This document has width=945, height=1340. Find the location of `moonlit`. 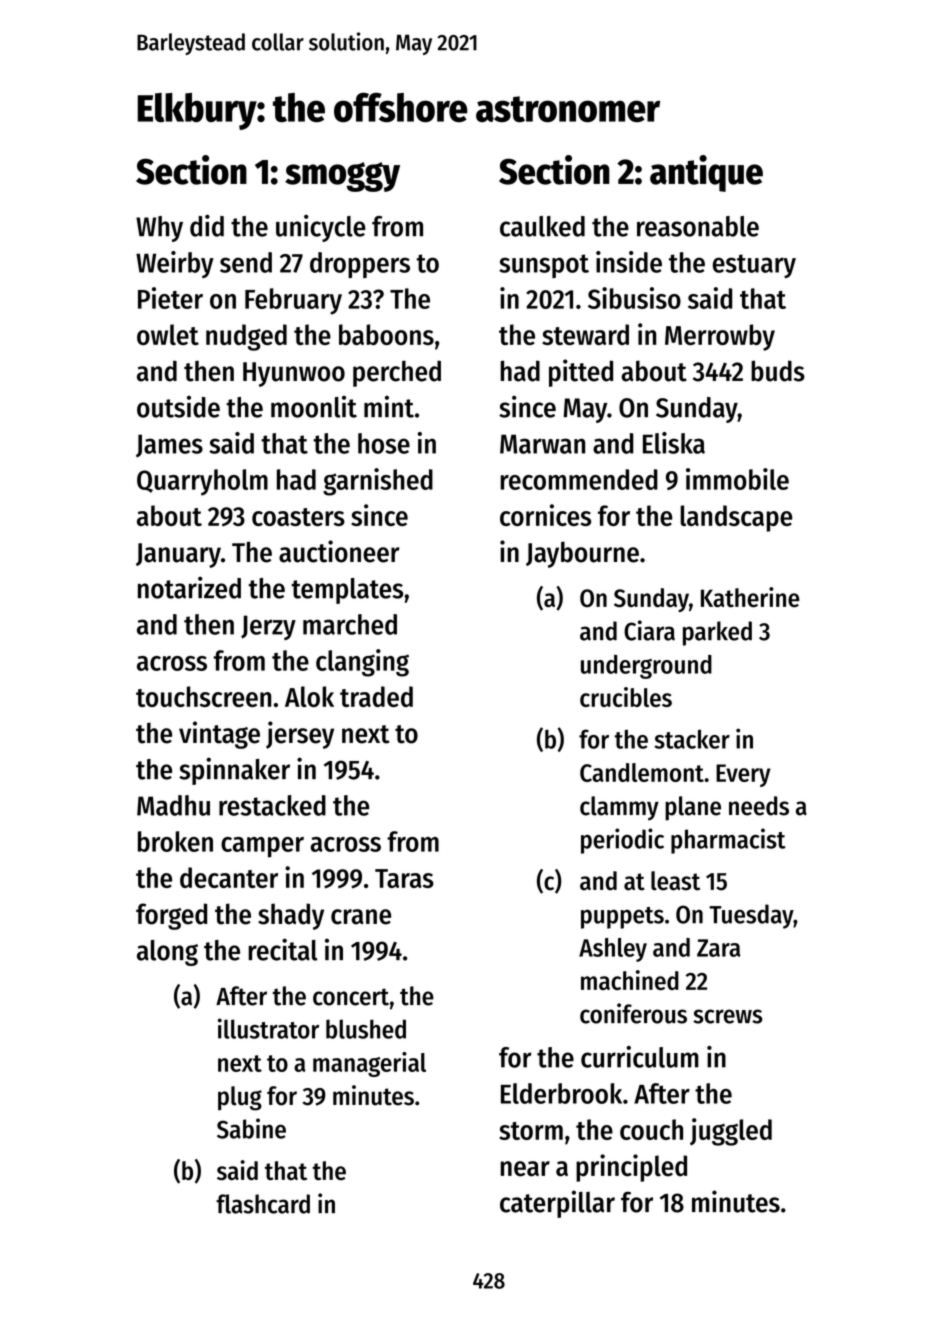

moonlit is located at coordinates (314, 407).
